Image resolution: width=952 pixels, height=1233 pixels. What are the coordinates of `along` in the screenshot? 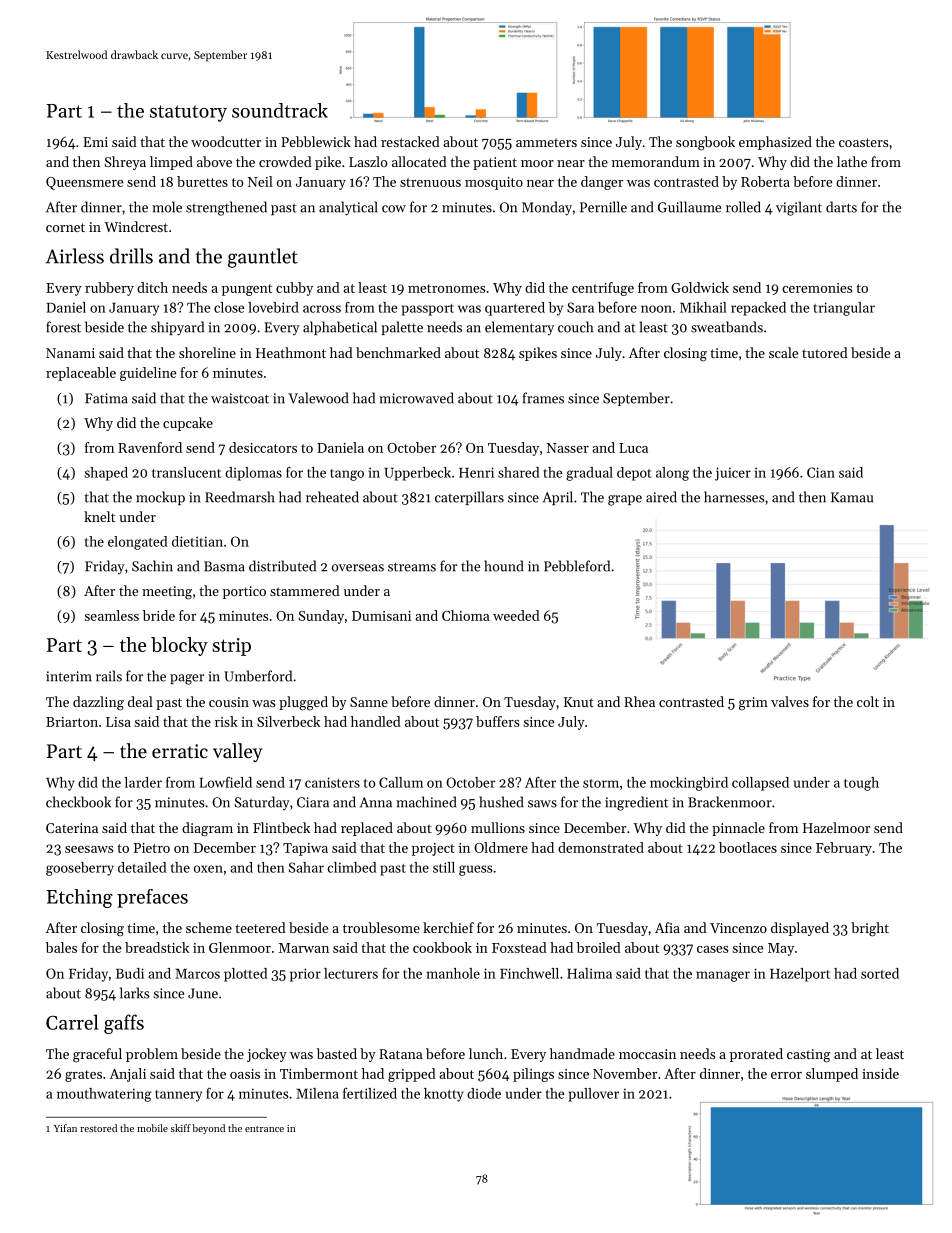 It's located at (672, 474).
